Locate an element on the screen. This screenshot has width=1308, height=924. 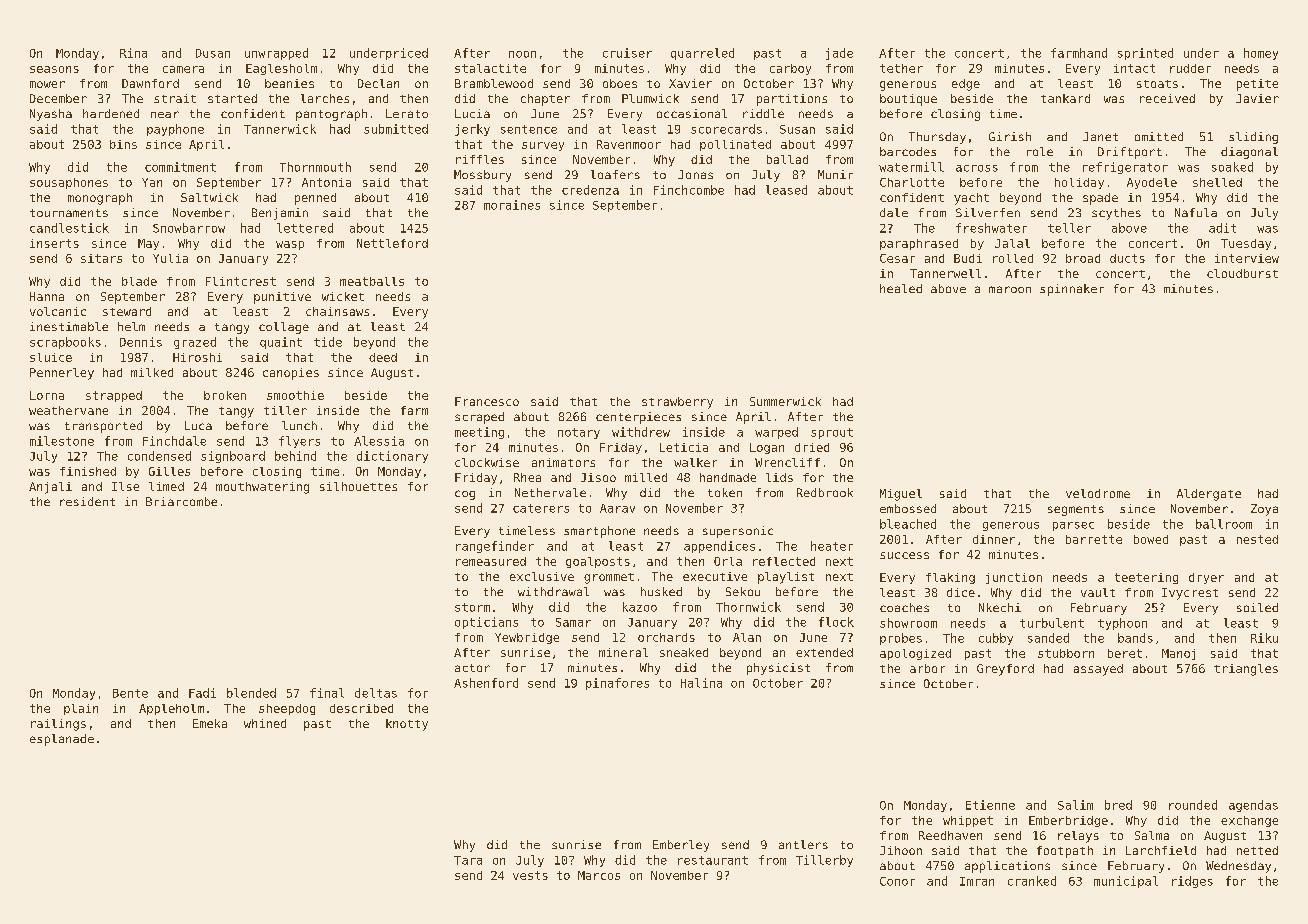
Tara is located at coordinates (468, 860).
